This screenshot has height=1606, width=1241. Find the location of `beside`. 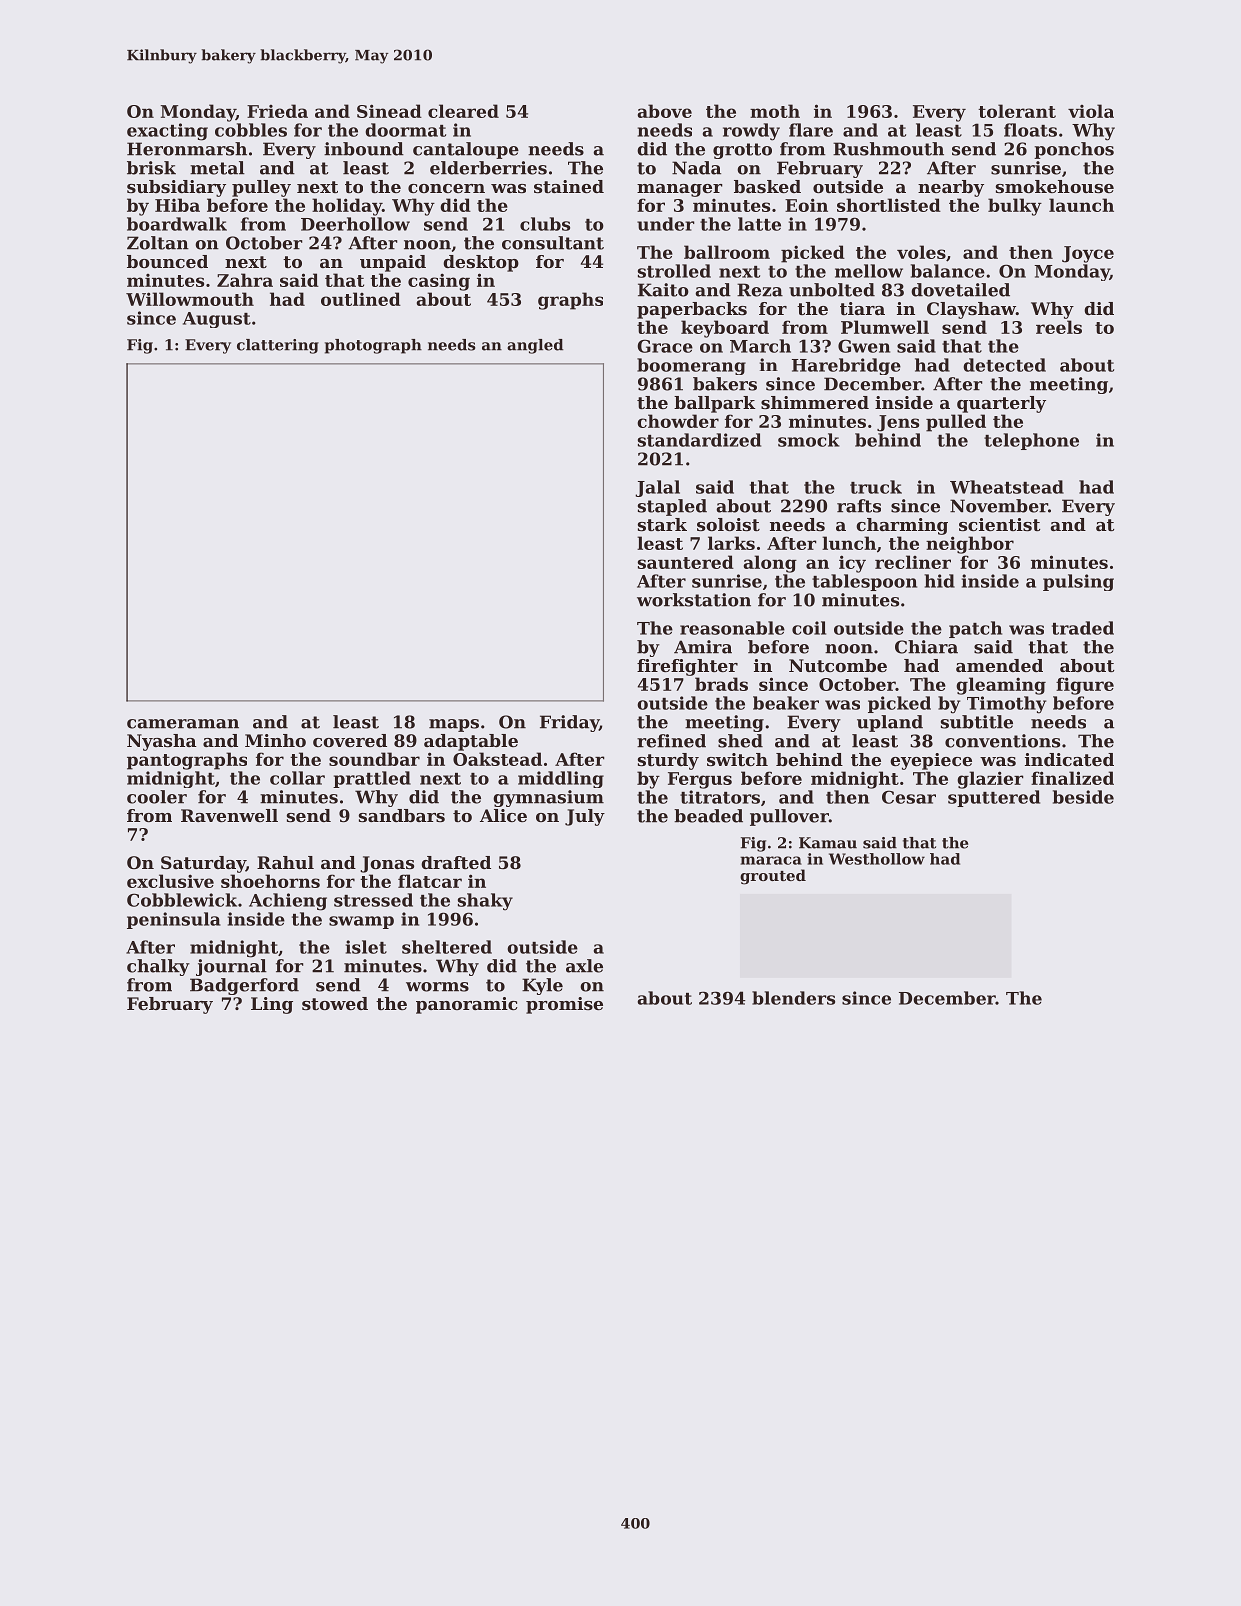

beside is located at coordinates (1083, 797).
